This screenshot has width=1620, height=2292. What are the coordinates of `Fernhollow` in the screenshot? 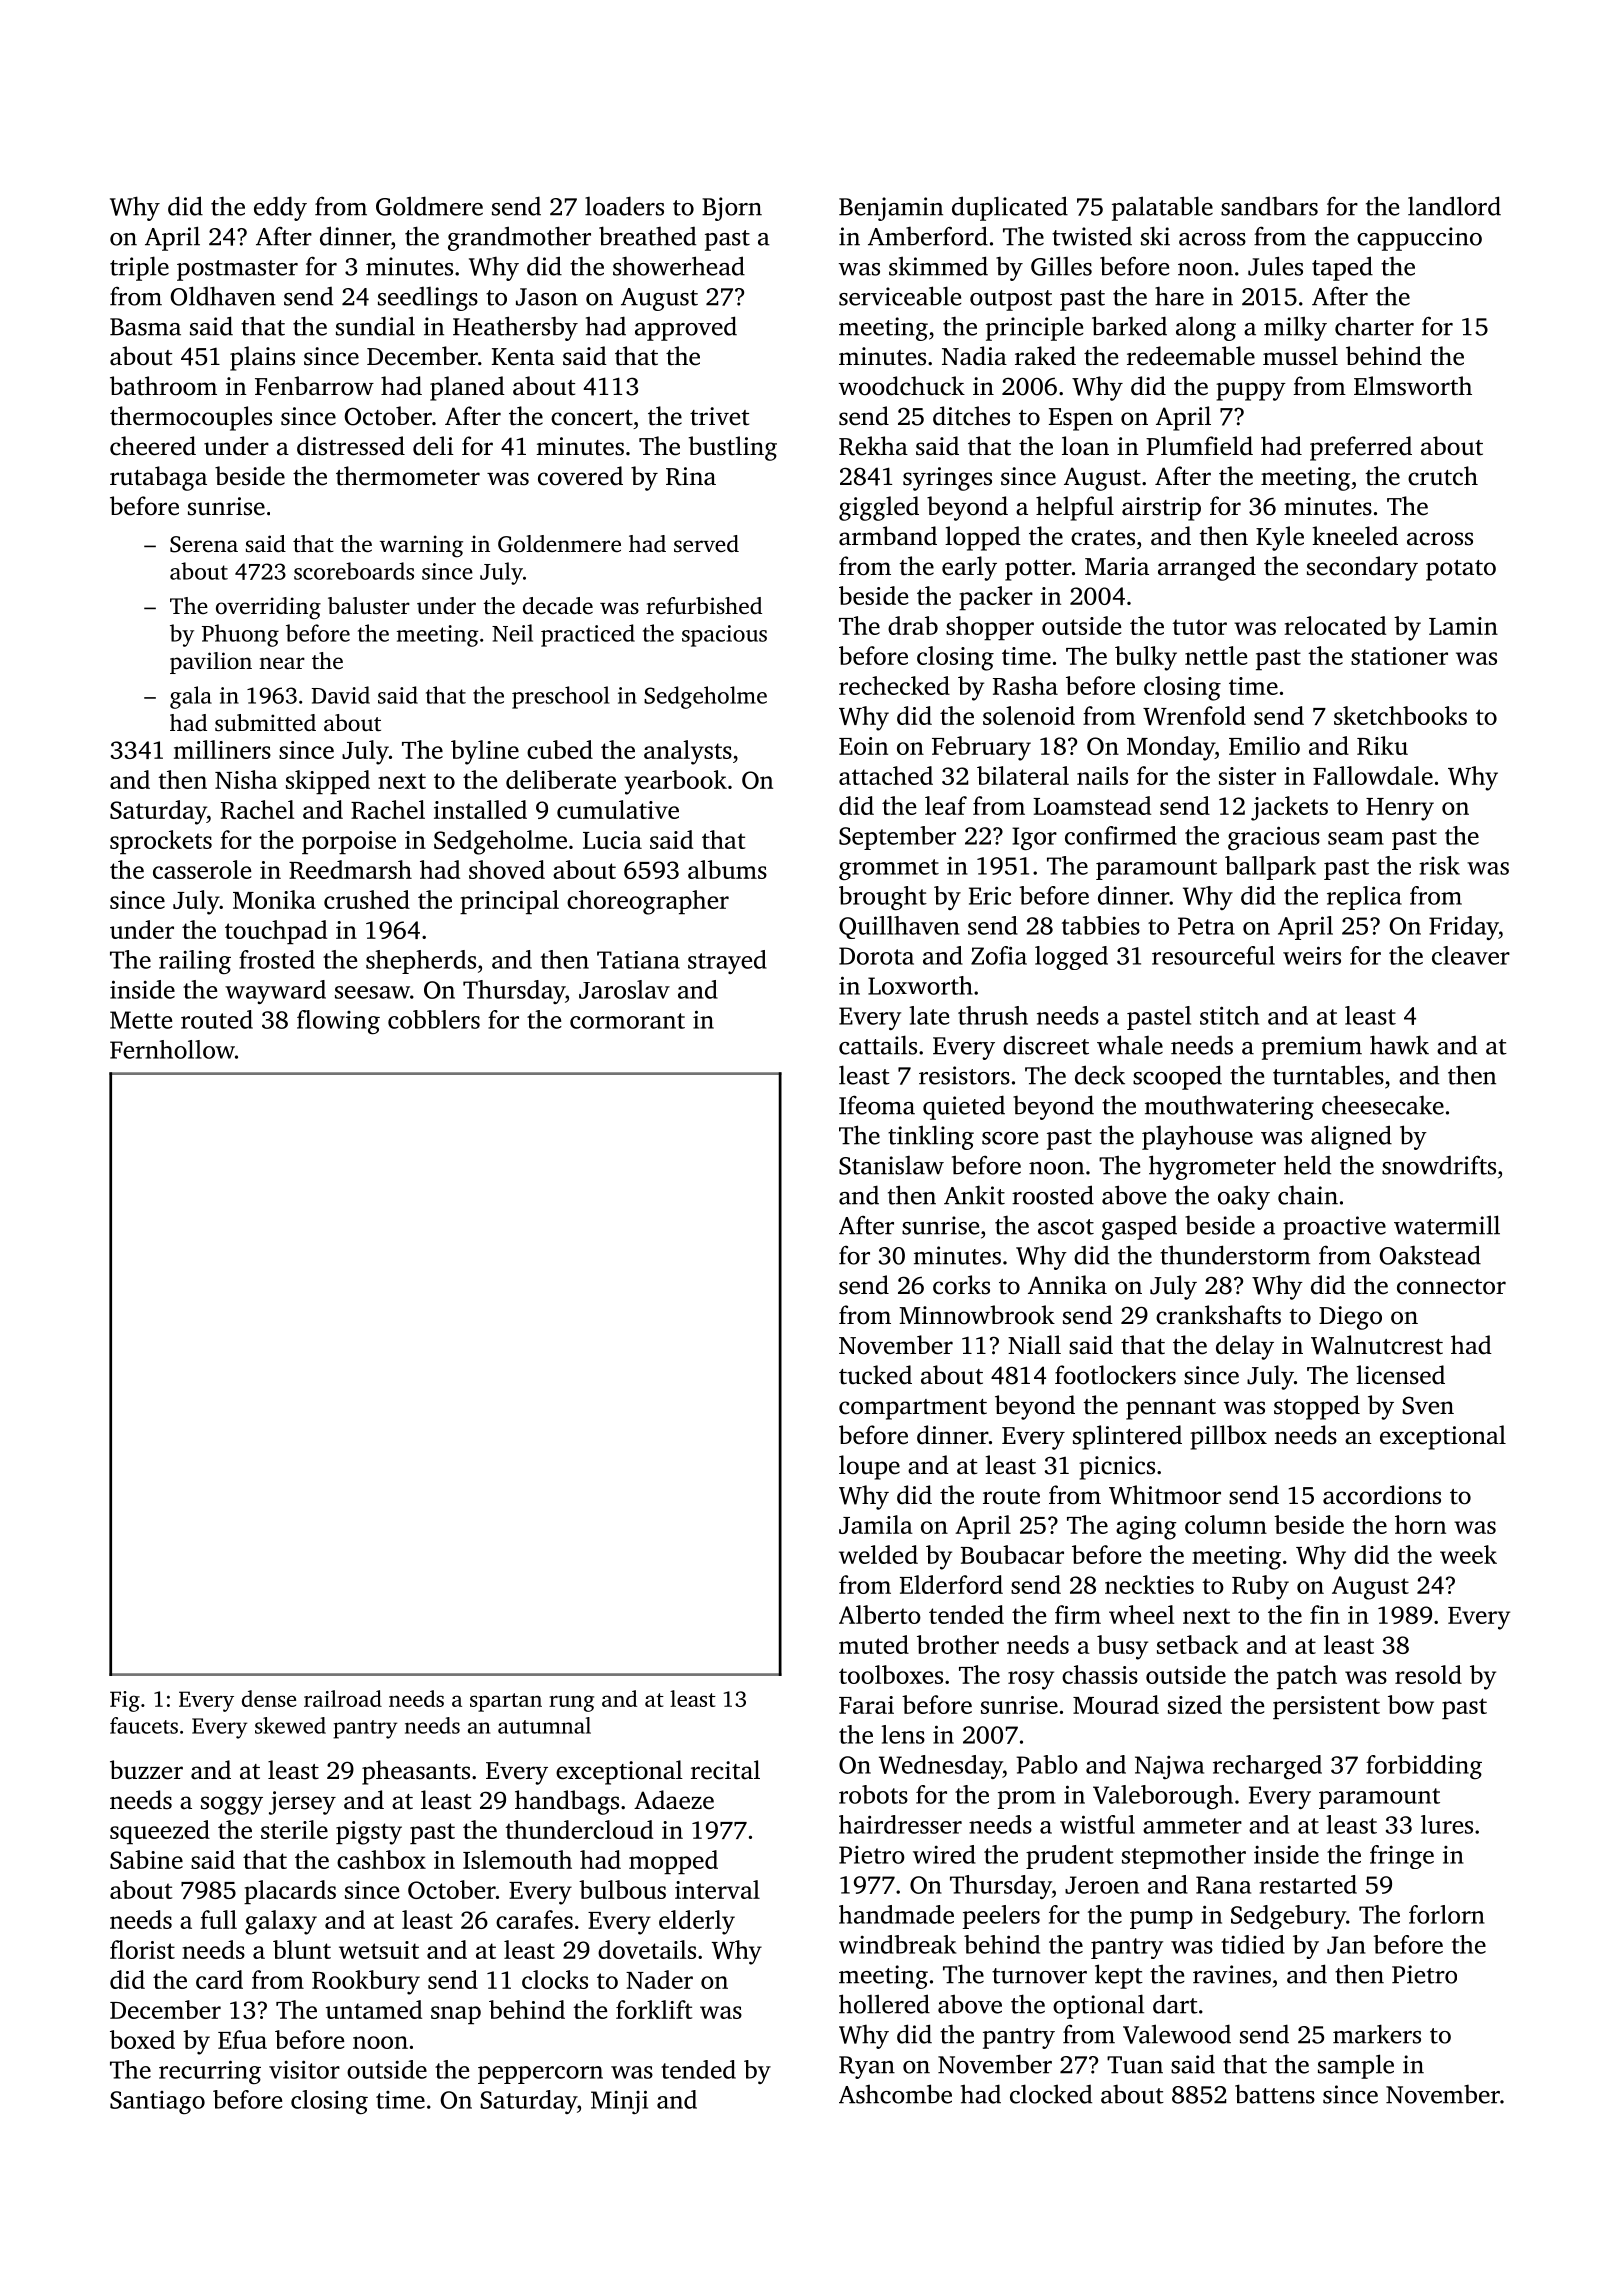 It's located at (172, 1049).
